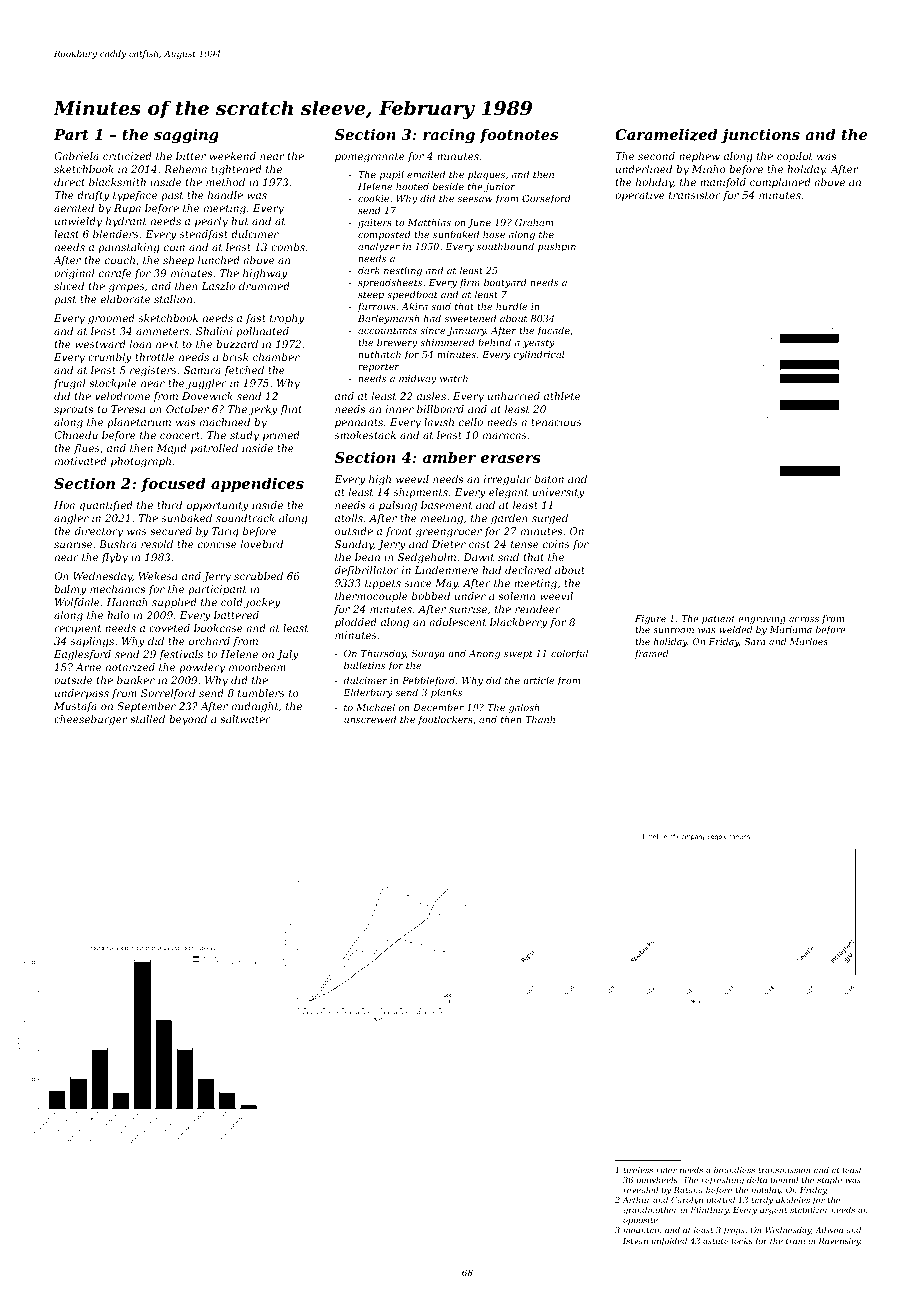 Image resolution: width=924 pixels, height=1308 pixels. What do you see at coordinates (638, 1170) in the screenshot?
I see `tireless` at bounding box center [638, 1170].
